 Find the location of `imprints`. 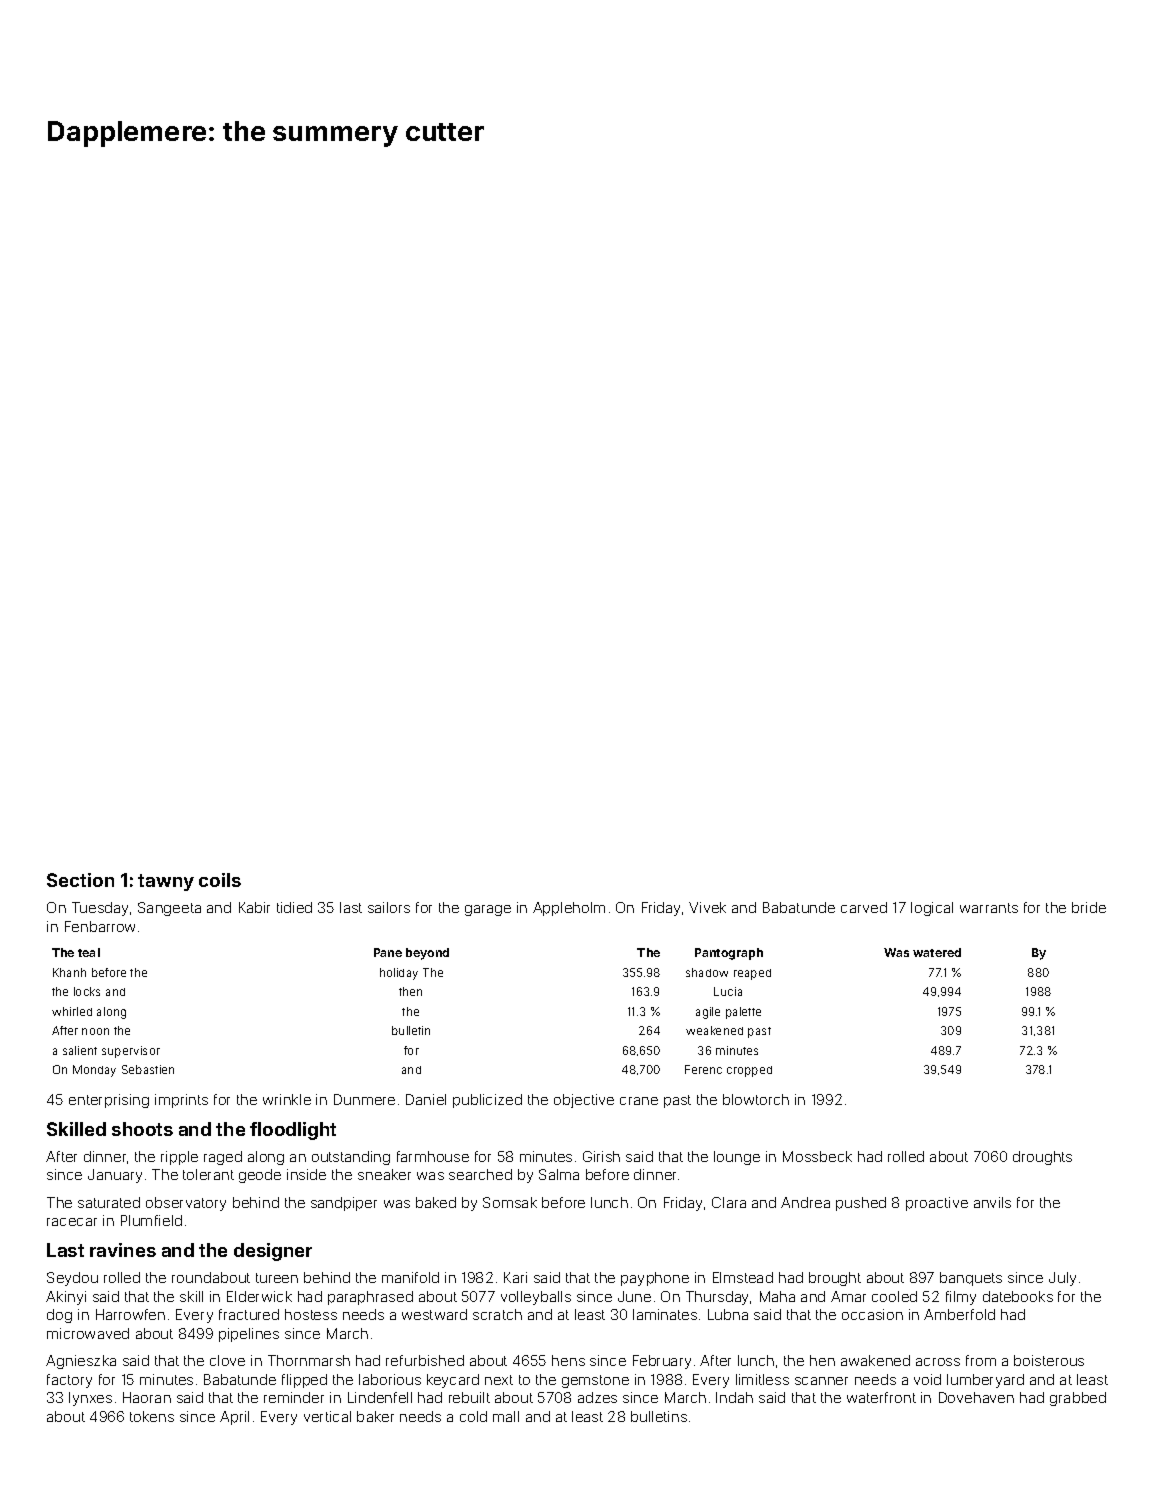

imprints is located at coordinates (181, 1101).
